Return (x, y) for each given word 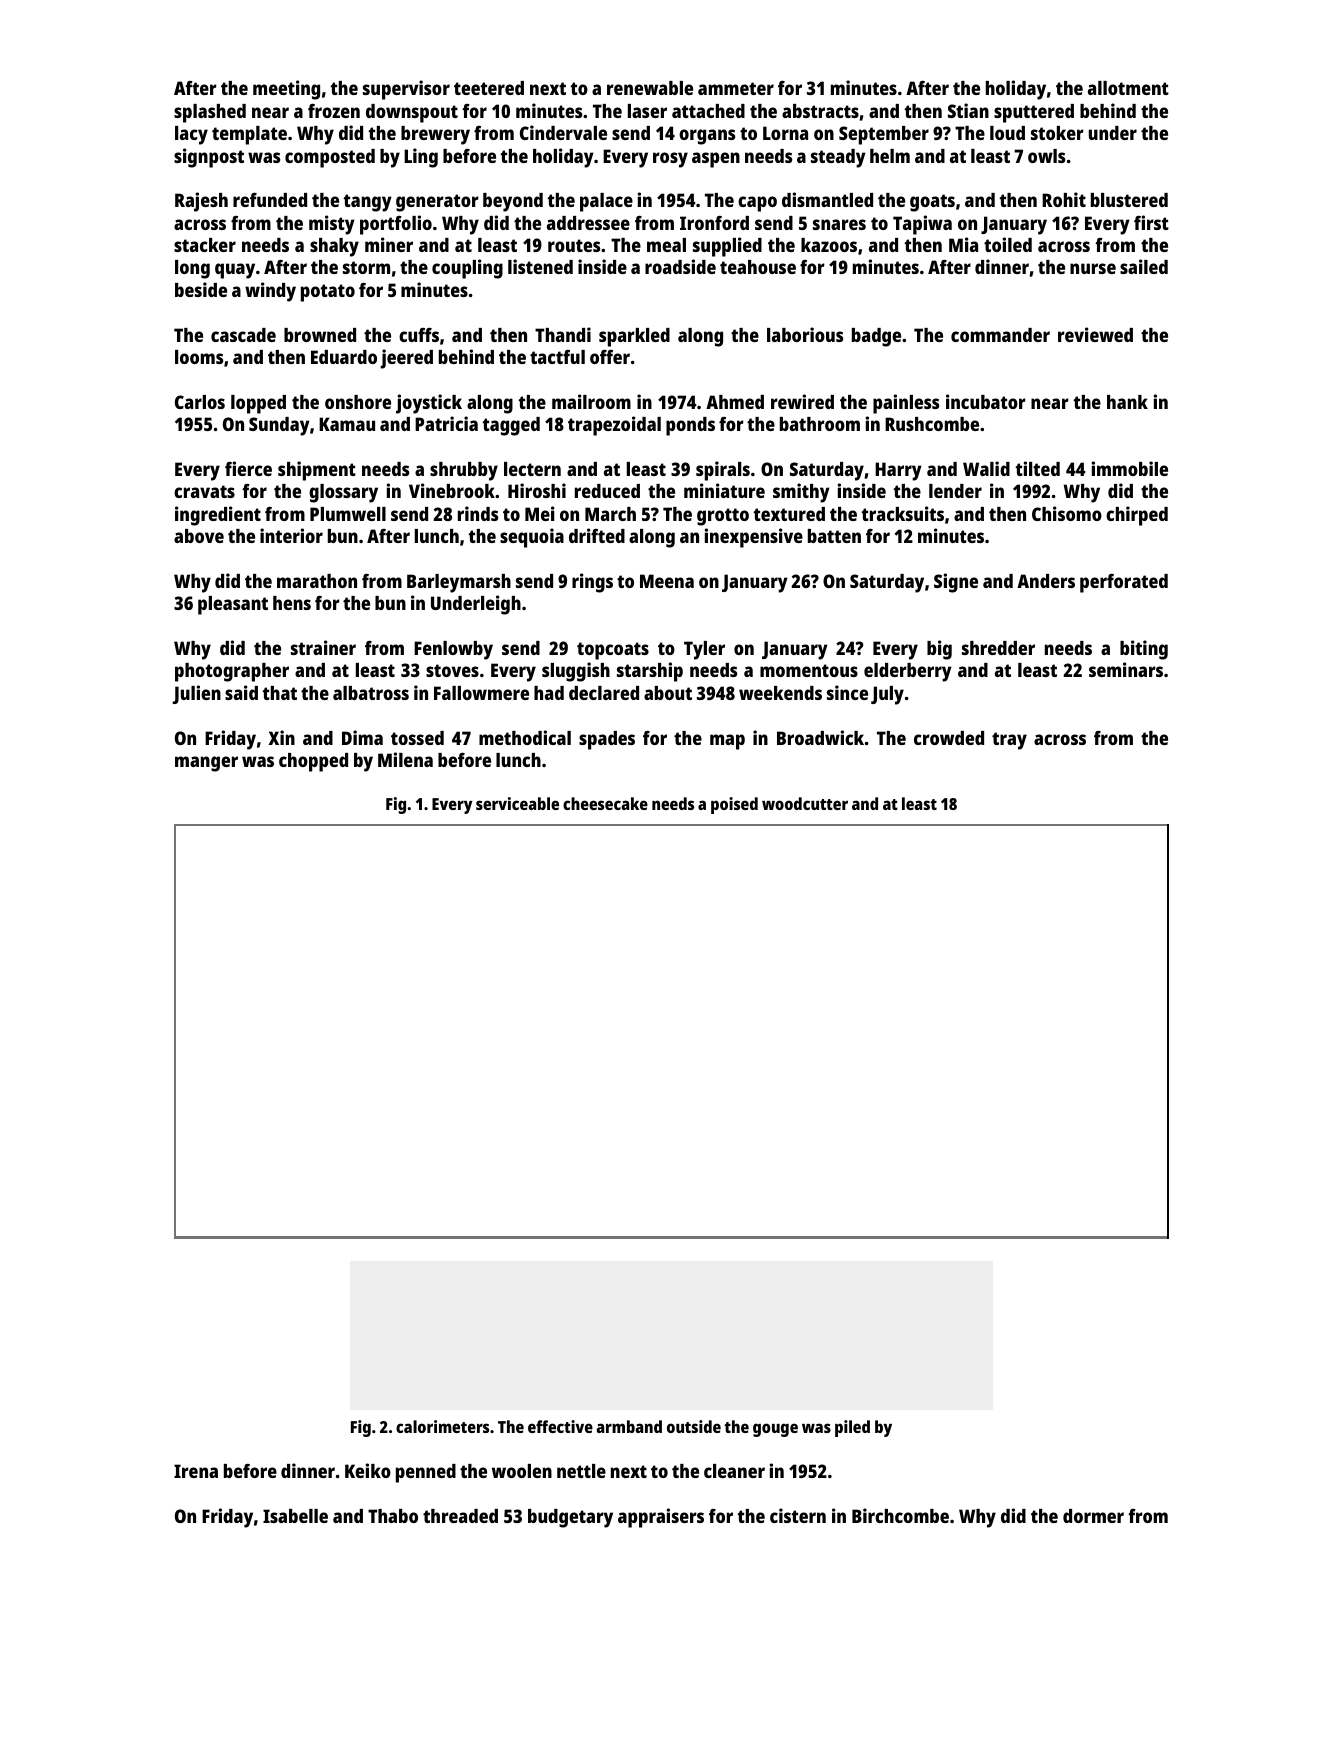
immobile (1130, 468)
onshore (358, 402)
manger (206, 764)
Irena (196, 1471)
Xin (281, 737)
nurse (1093, 268)
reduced (607, 491)
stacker (205, 245)
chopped (313, 762)
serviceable (517, 803)
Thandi (563, 334)
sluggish (576, 672)
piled (852, 1428)
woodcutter (805, 803)
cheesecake (605, 803)
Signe (956, 583)
